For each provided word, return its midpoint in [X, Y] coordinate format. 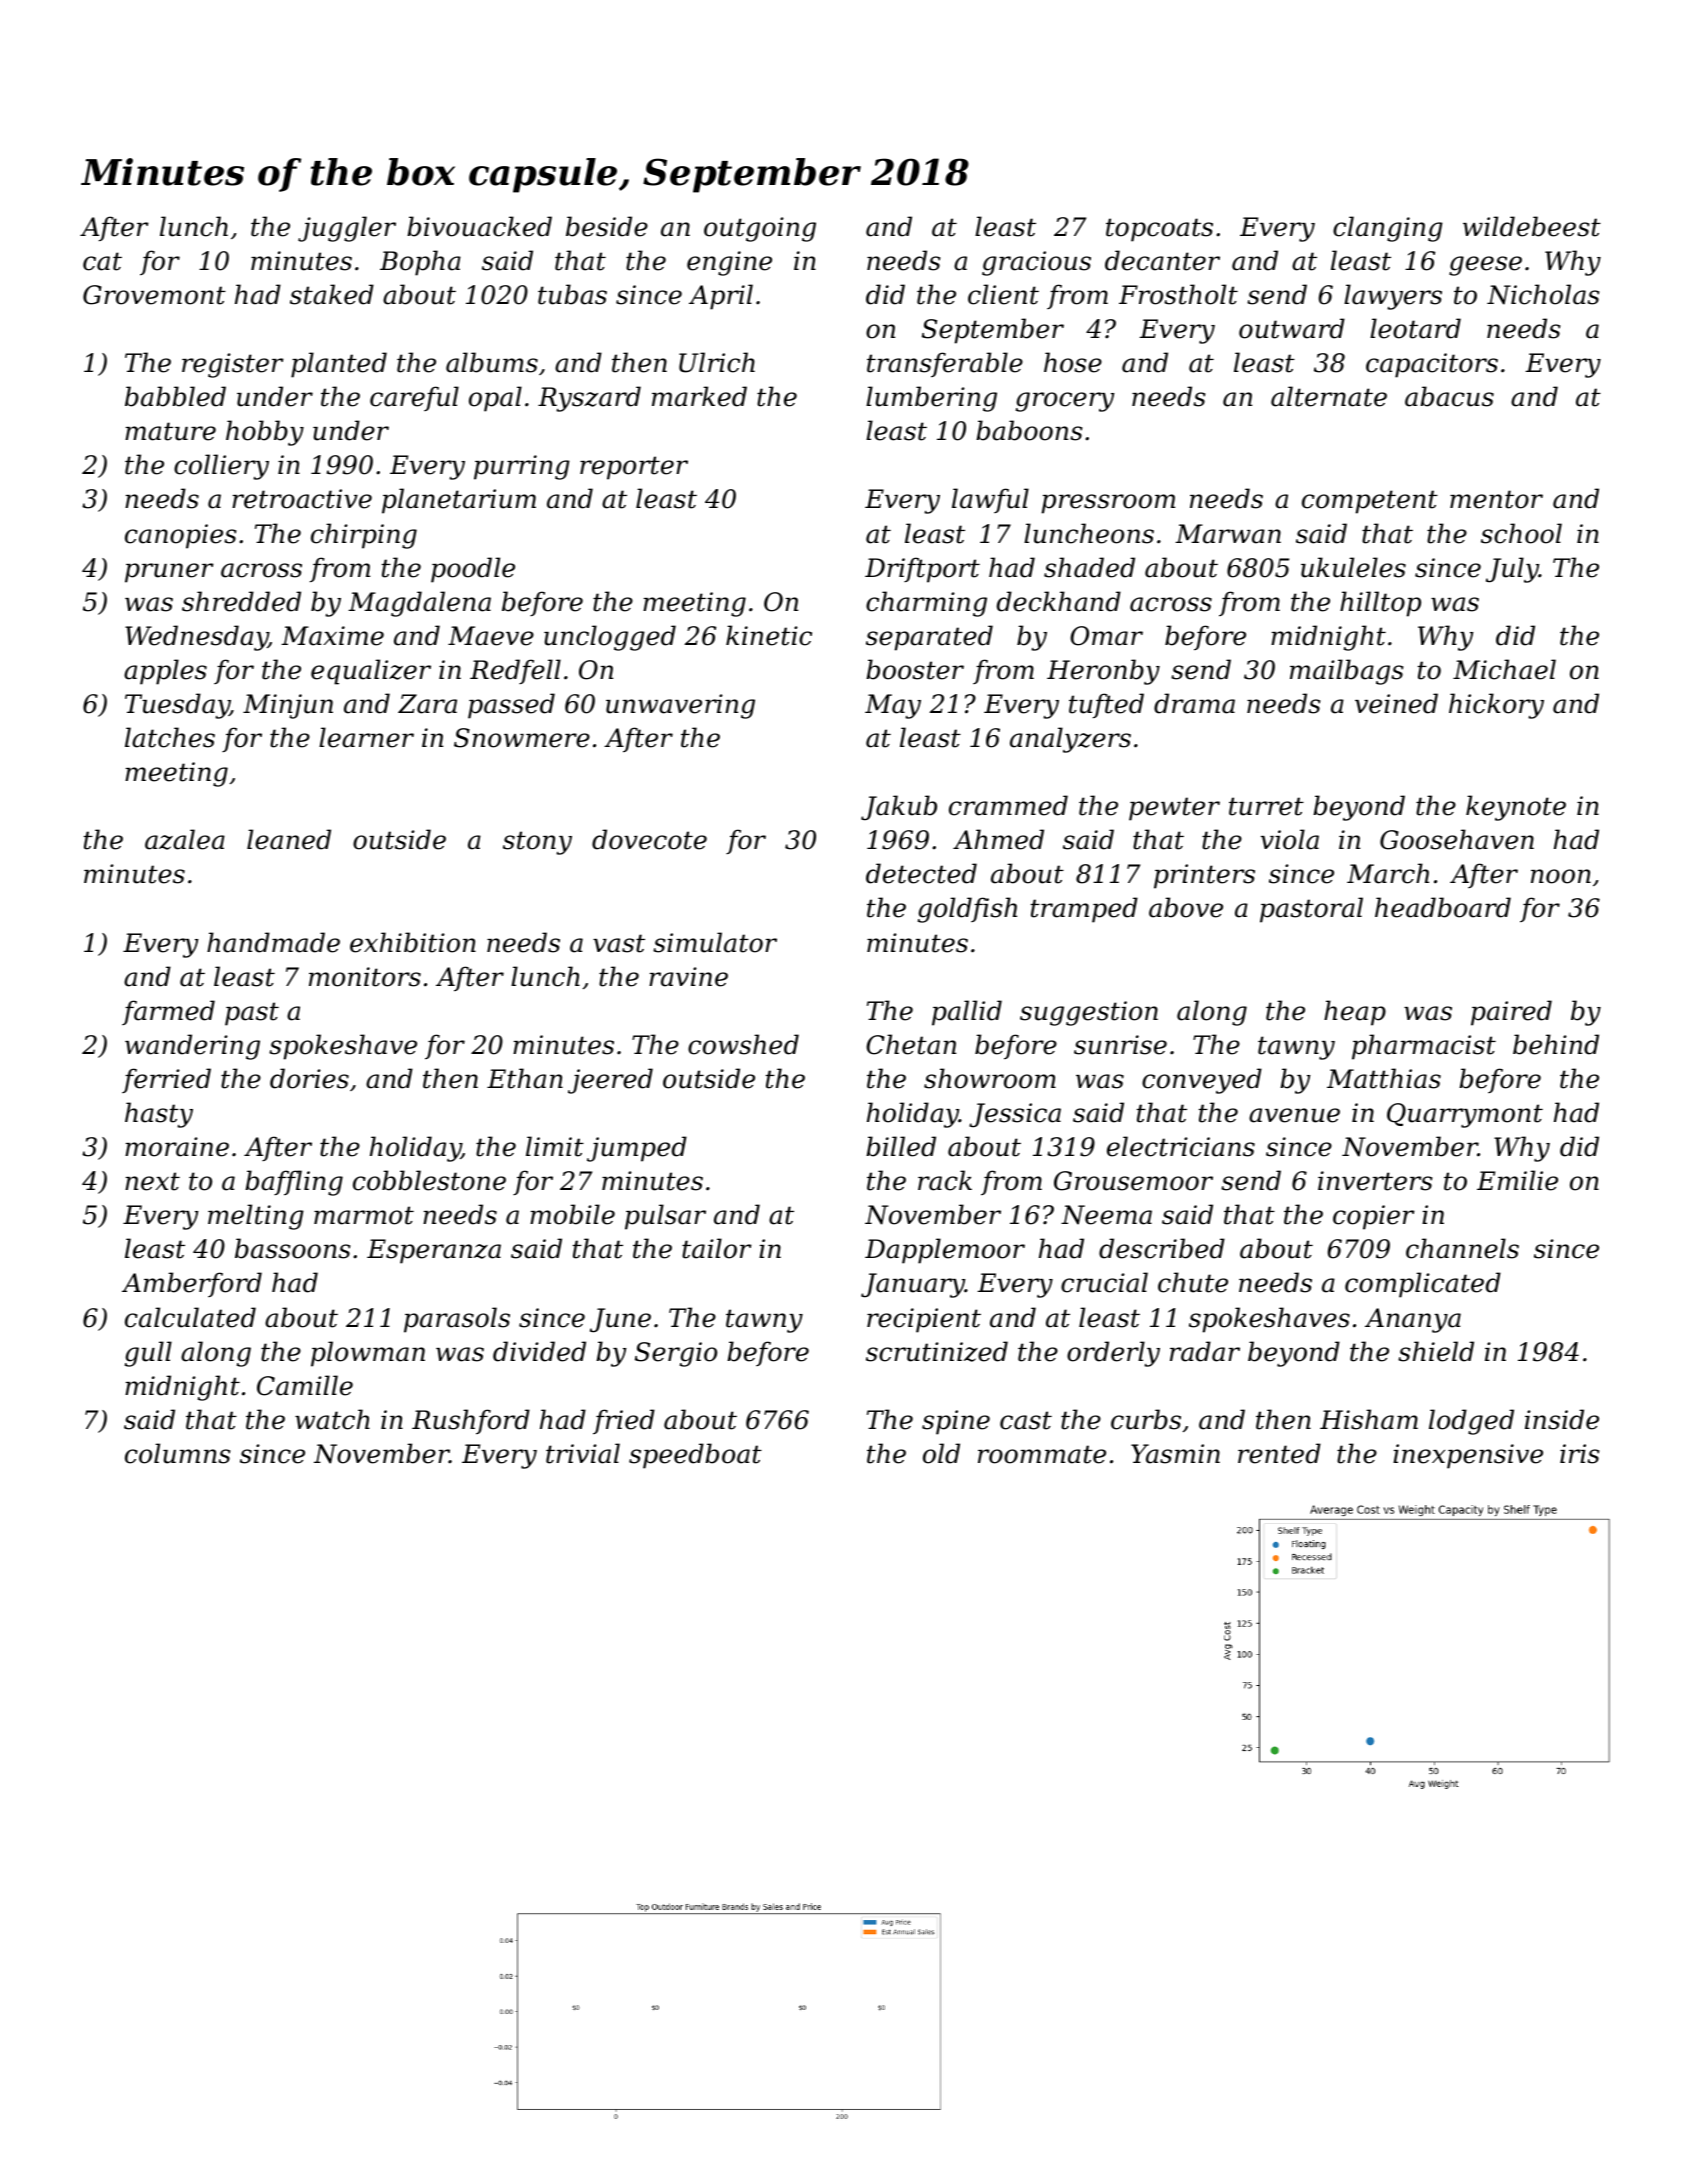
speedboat [695, 1456]
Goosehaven [1457, 839]
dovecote [649, 839]
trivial [583, 1453]
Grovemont [154, 295]
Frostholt [1178, 294]
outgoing [760, 229]
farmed [168, 1012]
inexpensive [1468, 1456]
